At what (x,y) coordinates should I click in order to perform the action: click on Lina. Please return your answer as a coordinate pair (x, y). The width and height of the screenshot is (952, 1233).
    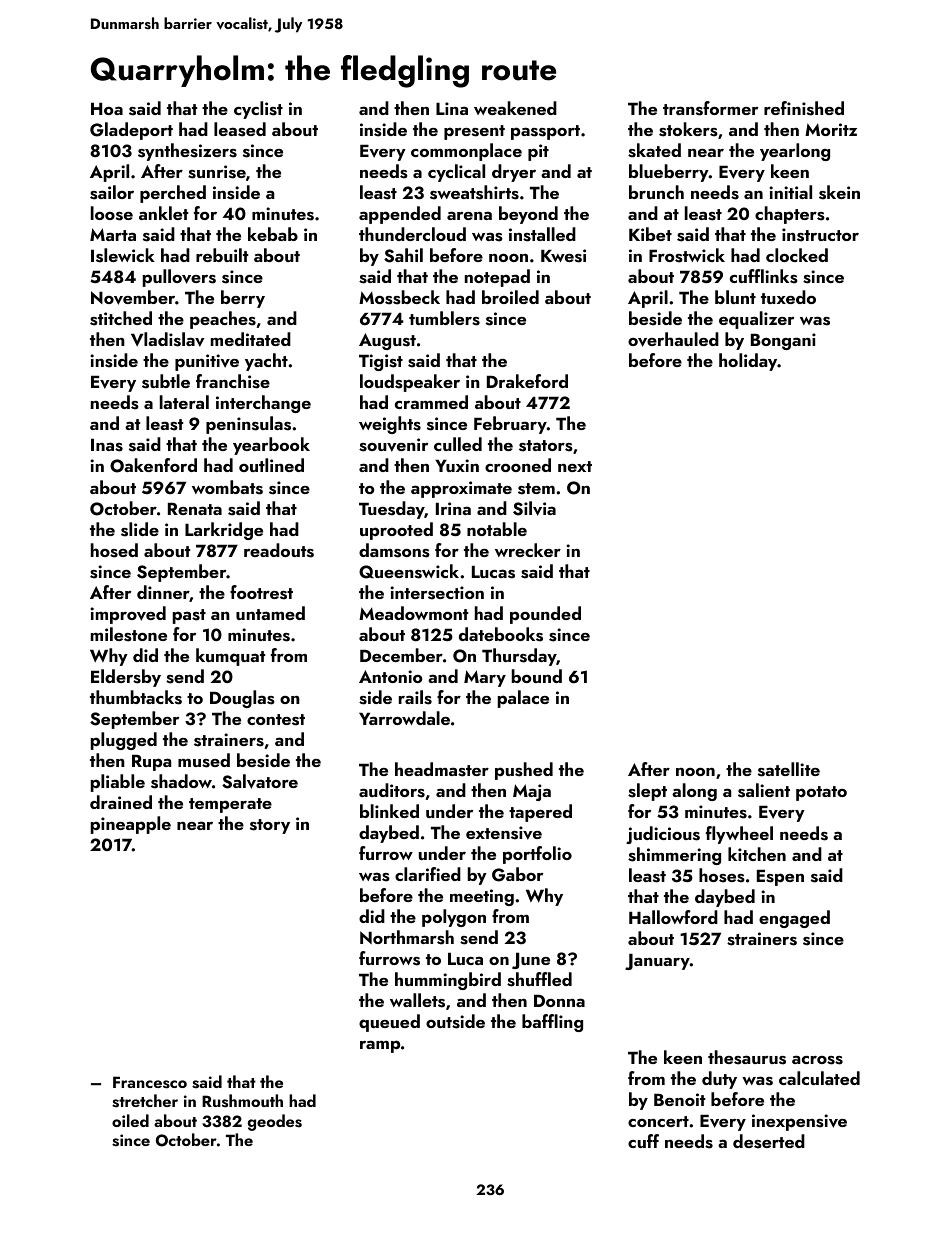
    Looking at the image, I should click on (452, 108).
